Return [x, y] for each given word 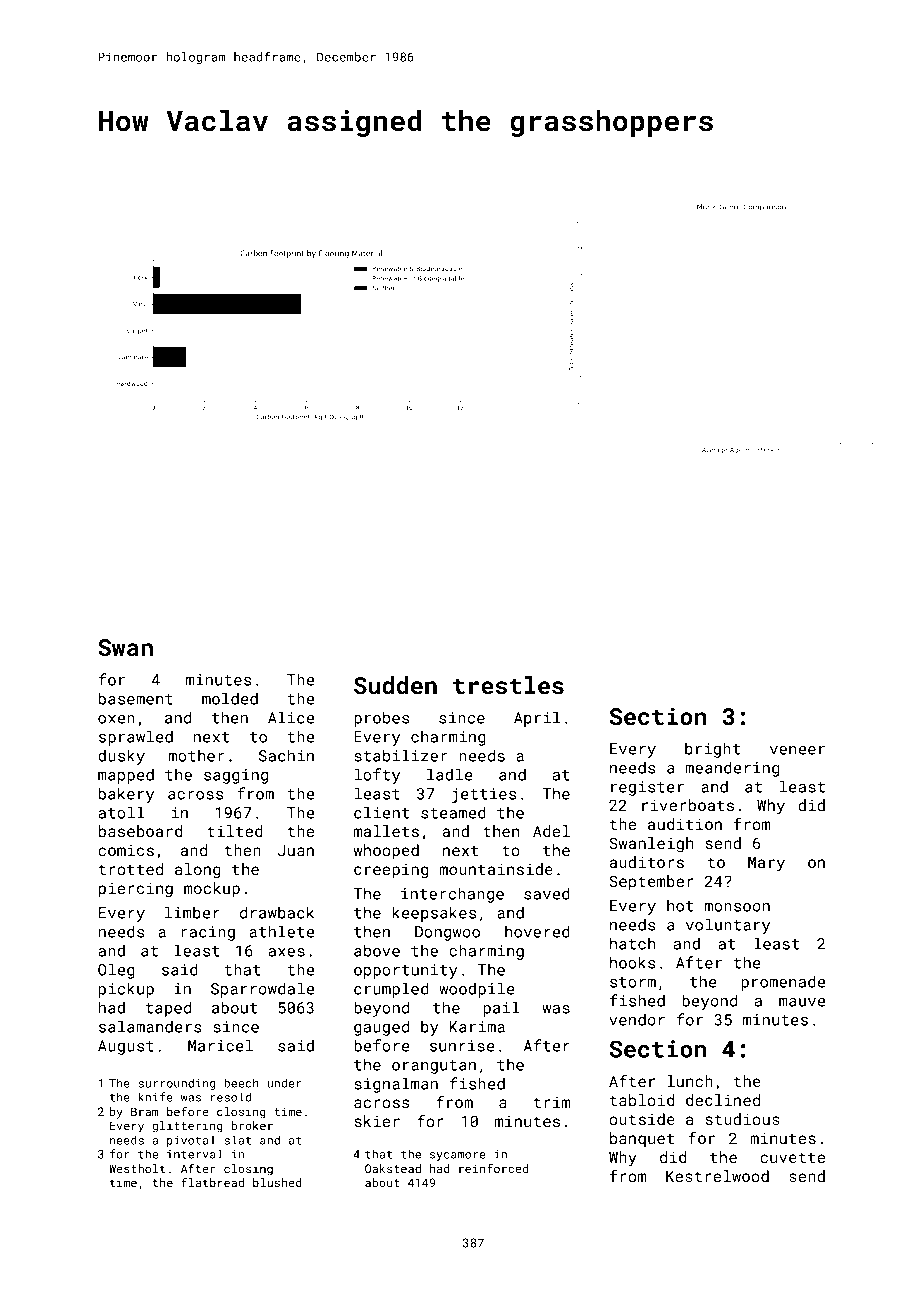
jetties [484, 795]
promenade [783, 983]
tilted [235, 831]
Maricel [220, 1045]
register [647, 788]
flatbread [212, 1182]
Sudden [395, 685]
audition [685, 824]
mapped [126, 776]
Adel [551, 831]
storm [633, 982]
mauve [802, 1002]
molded [230, 698]
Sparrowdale [262, 990]
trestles [508, 685]
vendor [637, 1019]
